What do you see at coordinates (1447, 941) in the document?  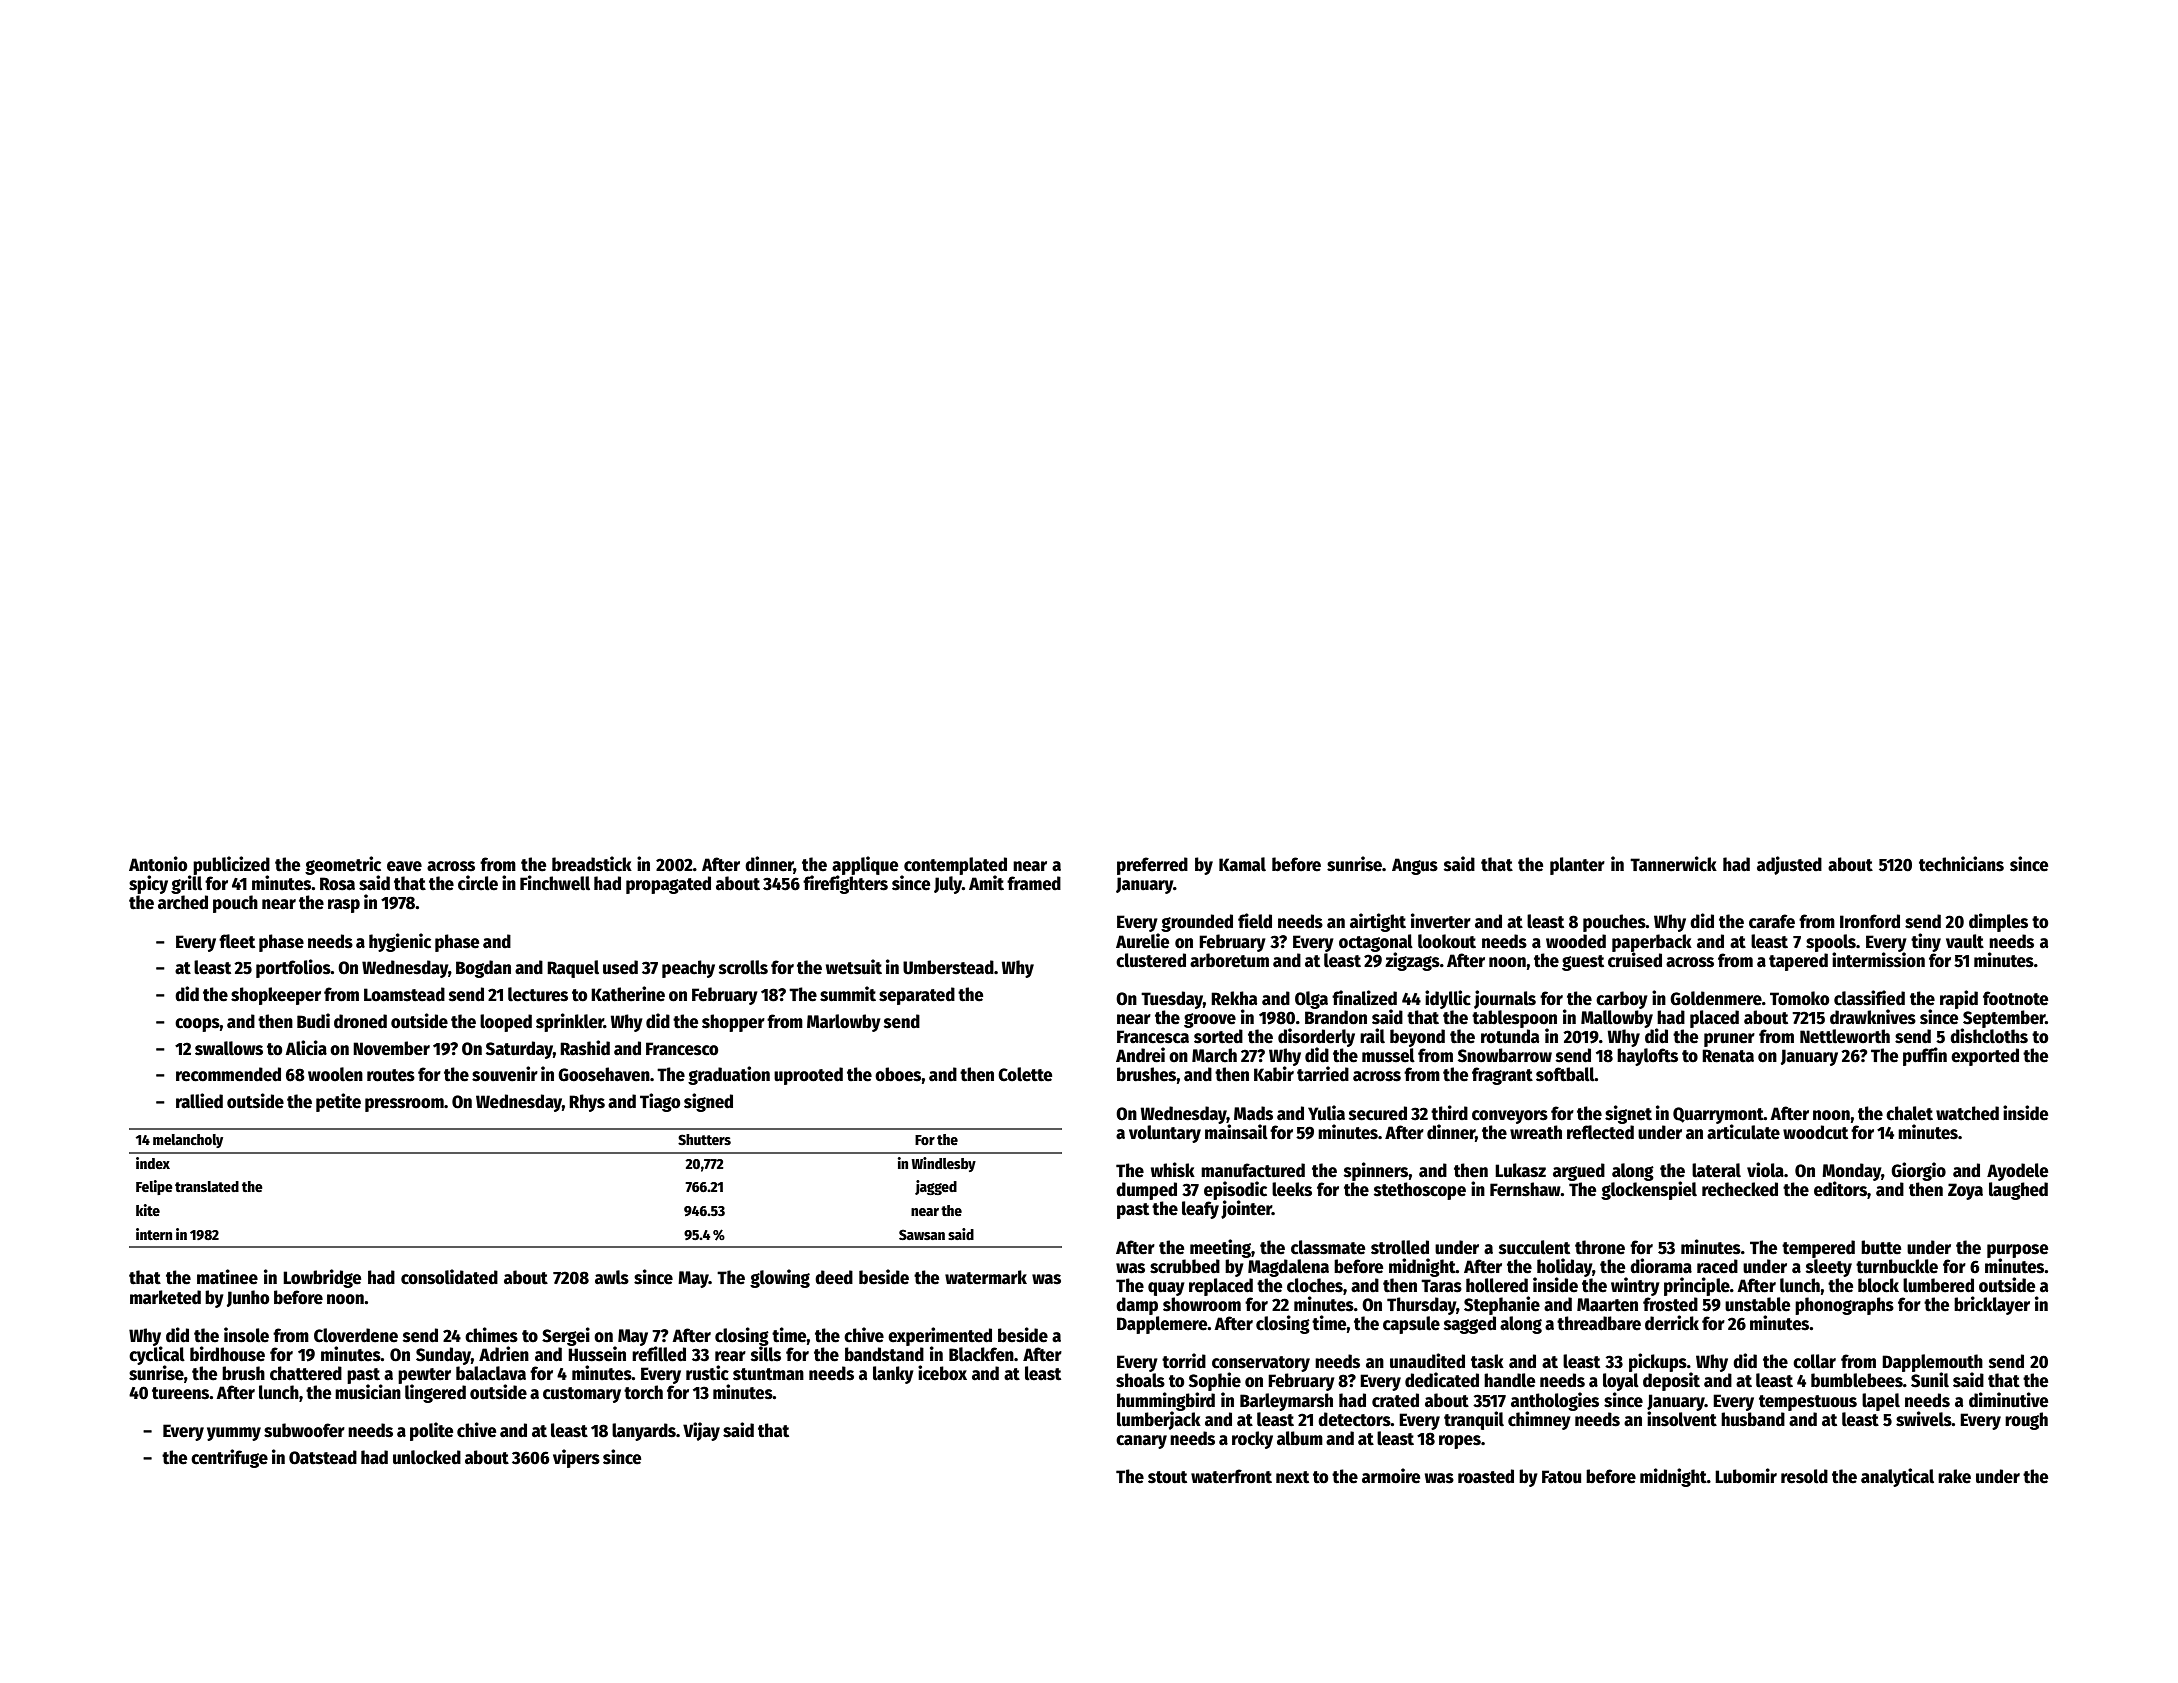 I see `lookout` at bounding box center [1447, 941].
